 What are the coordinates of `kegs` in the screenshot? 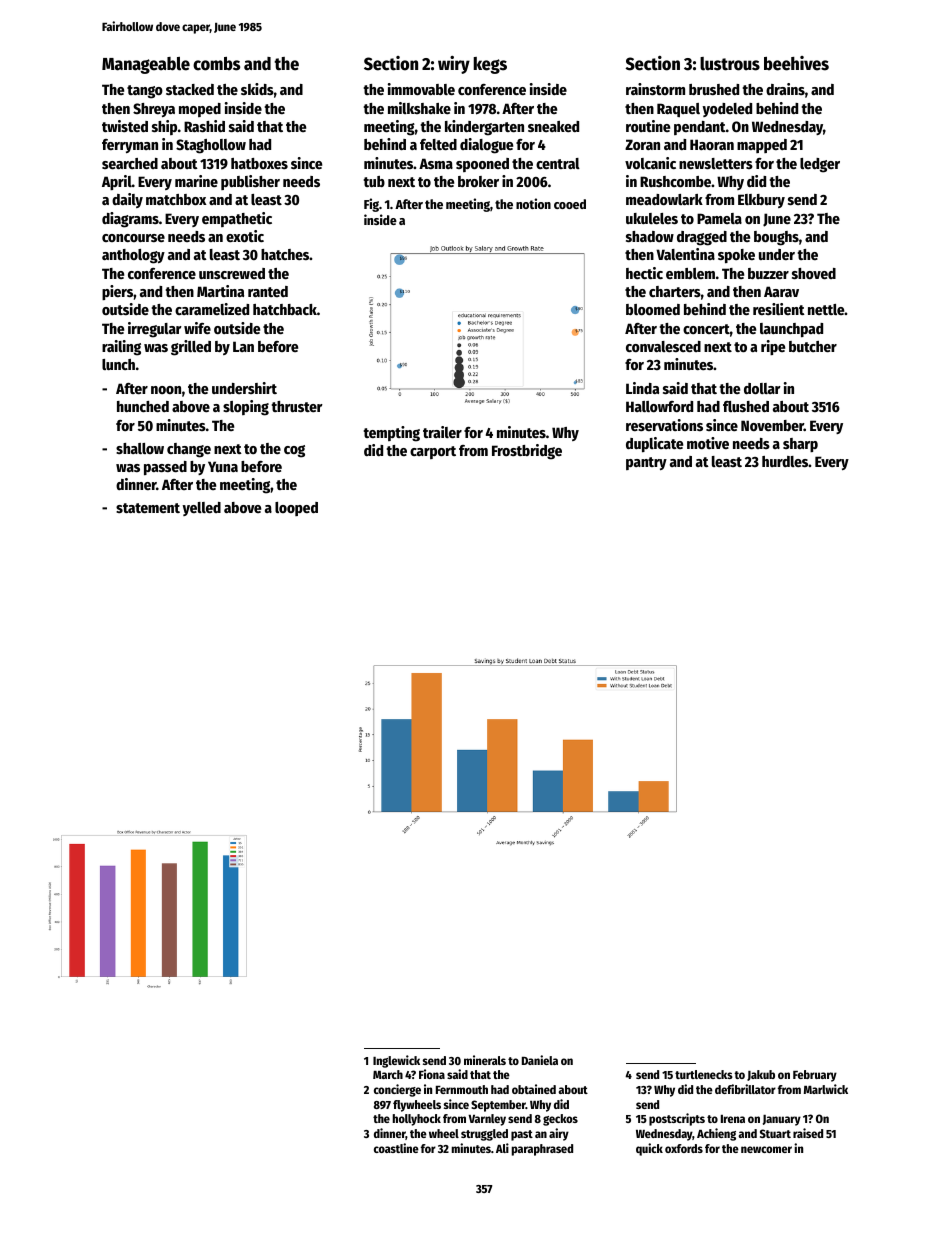 It's located at (490, 65).
